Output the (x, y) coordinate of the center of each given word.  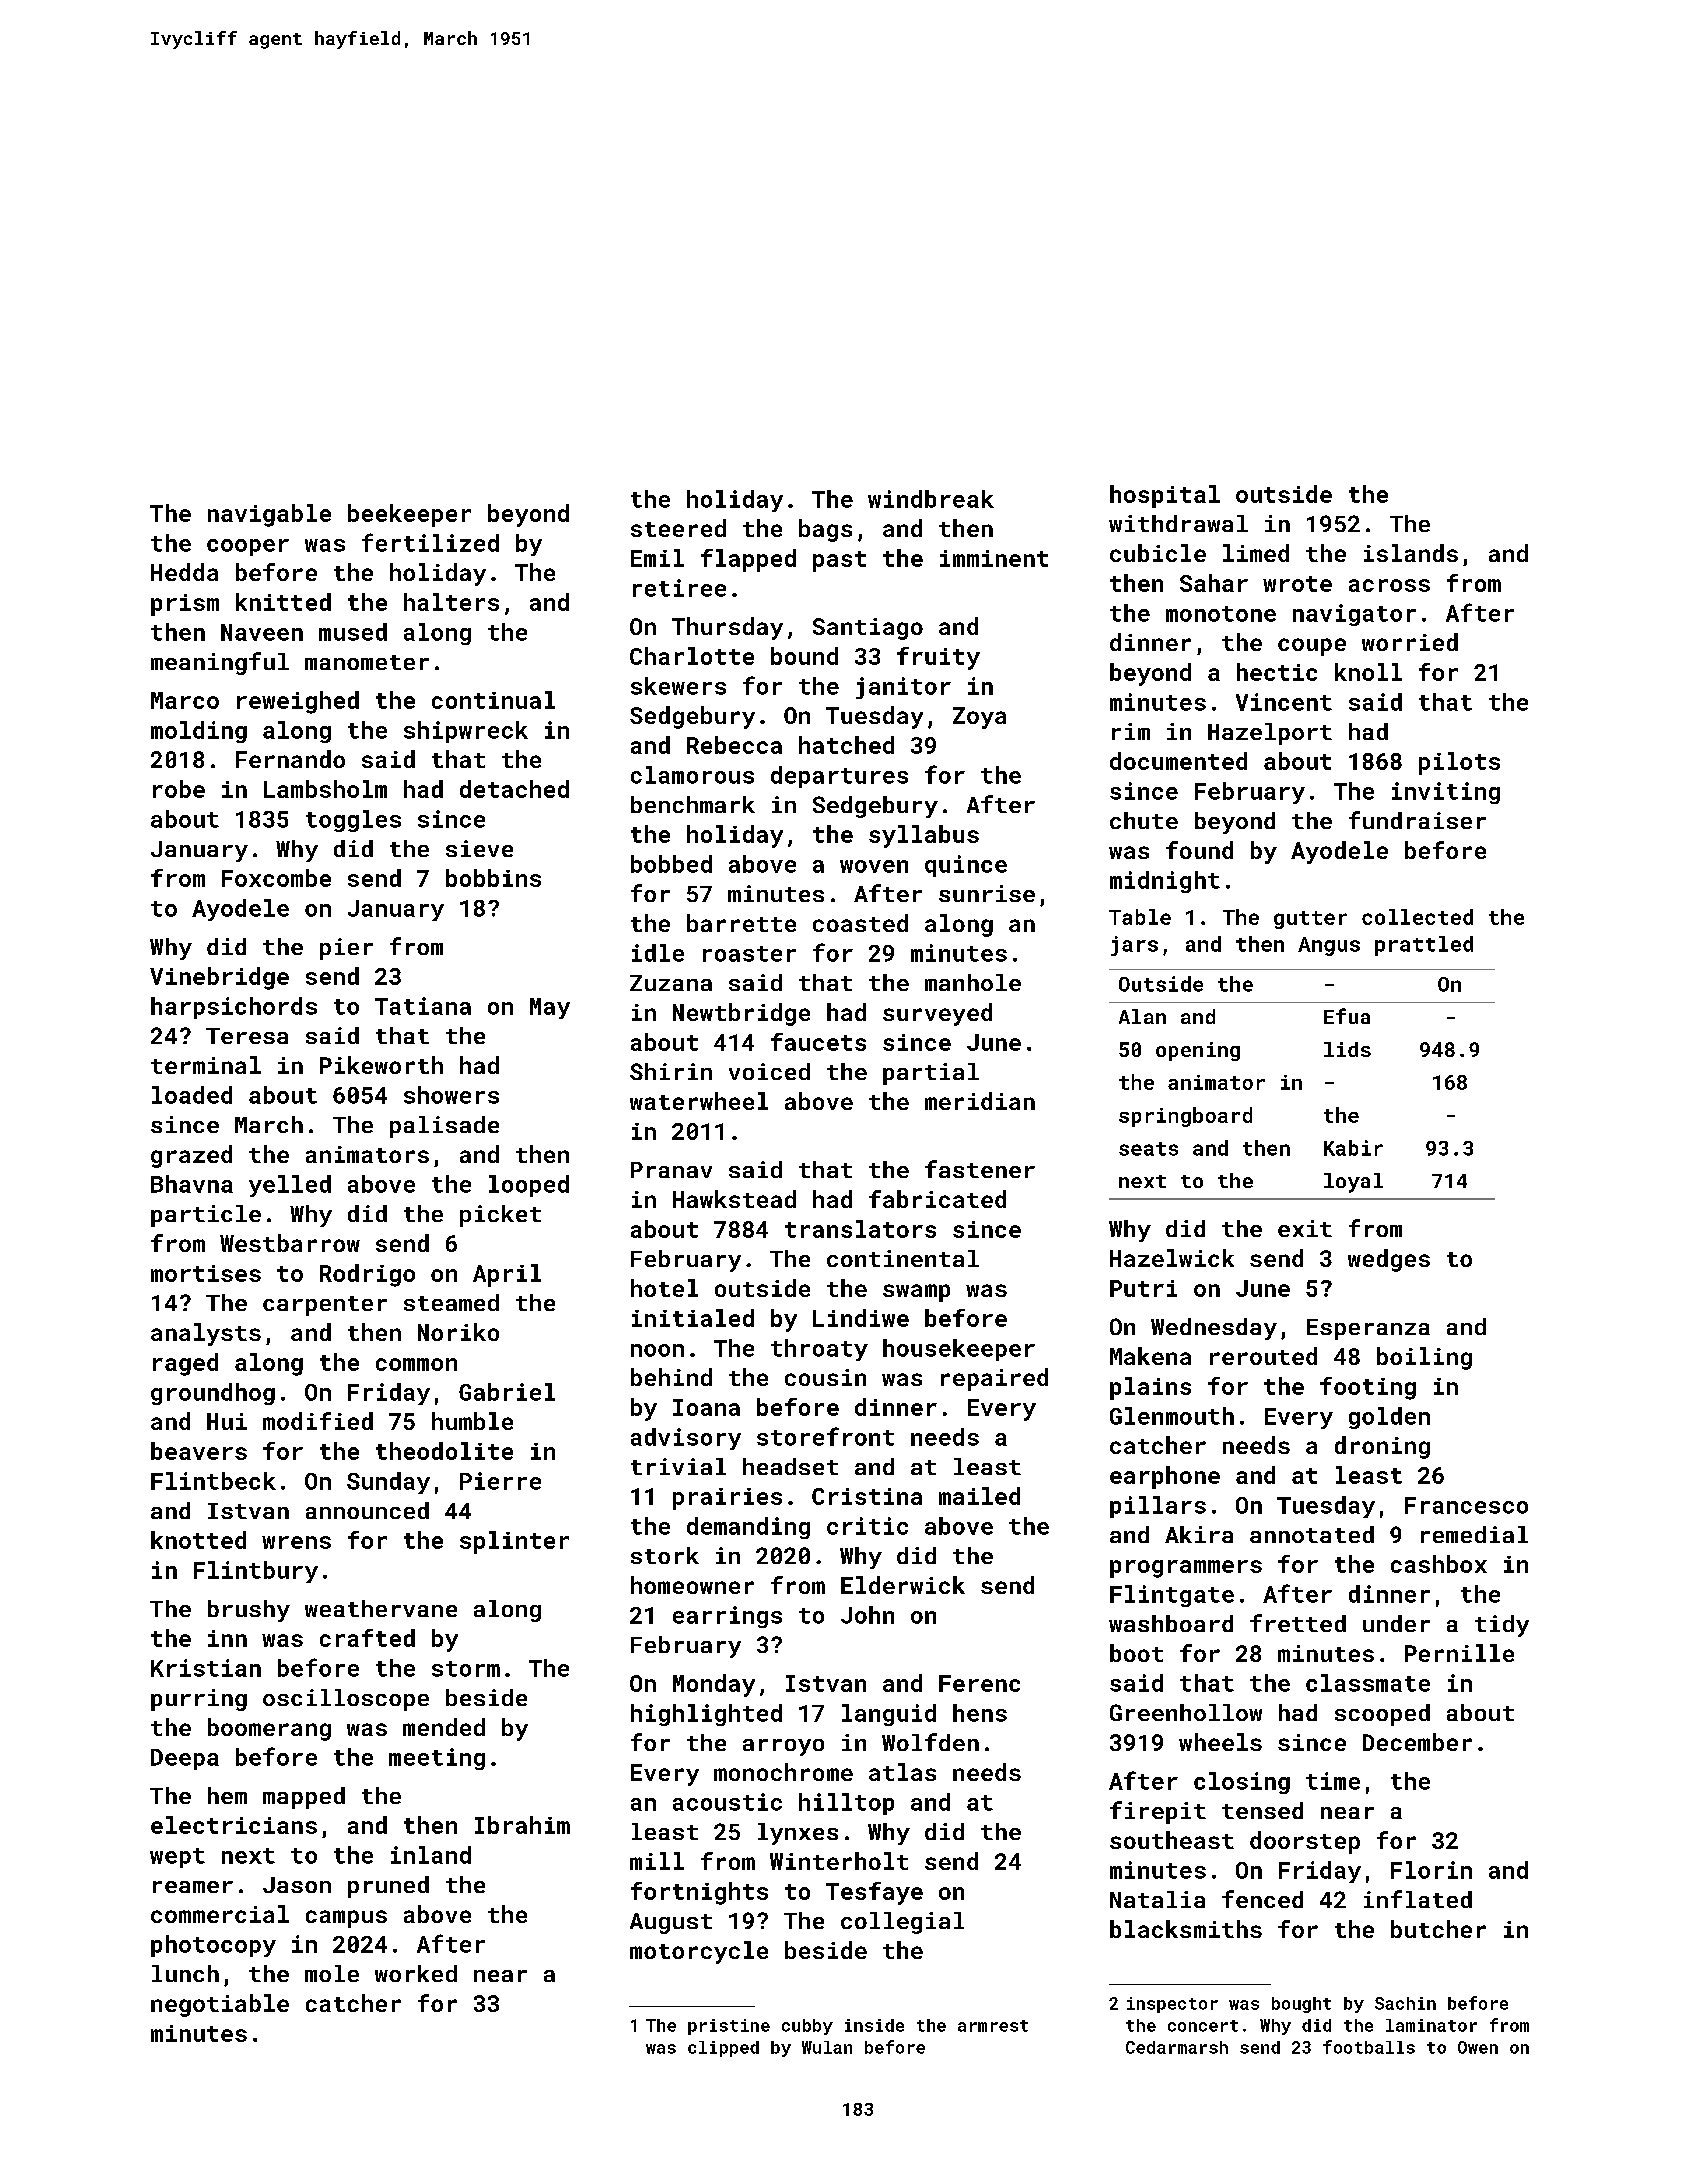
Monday (714, 1685)
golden (1389, 1418)
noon (657, 1350)
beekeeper (409, 515)
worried (1410, 642)
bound (804, 656)
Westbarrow (290, 1243)
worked (416, 1973)
